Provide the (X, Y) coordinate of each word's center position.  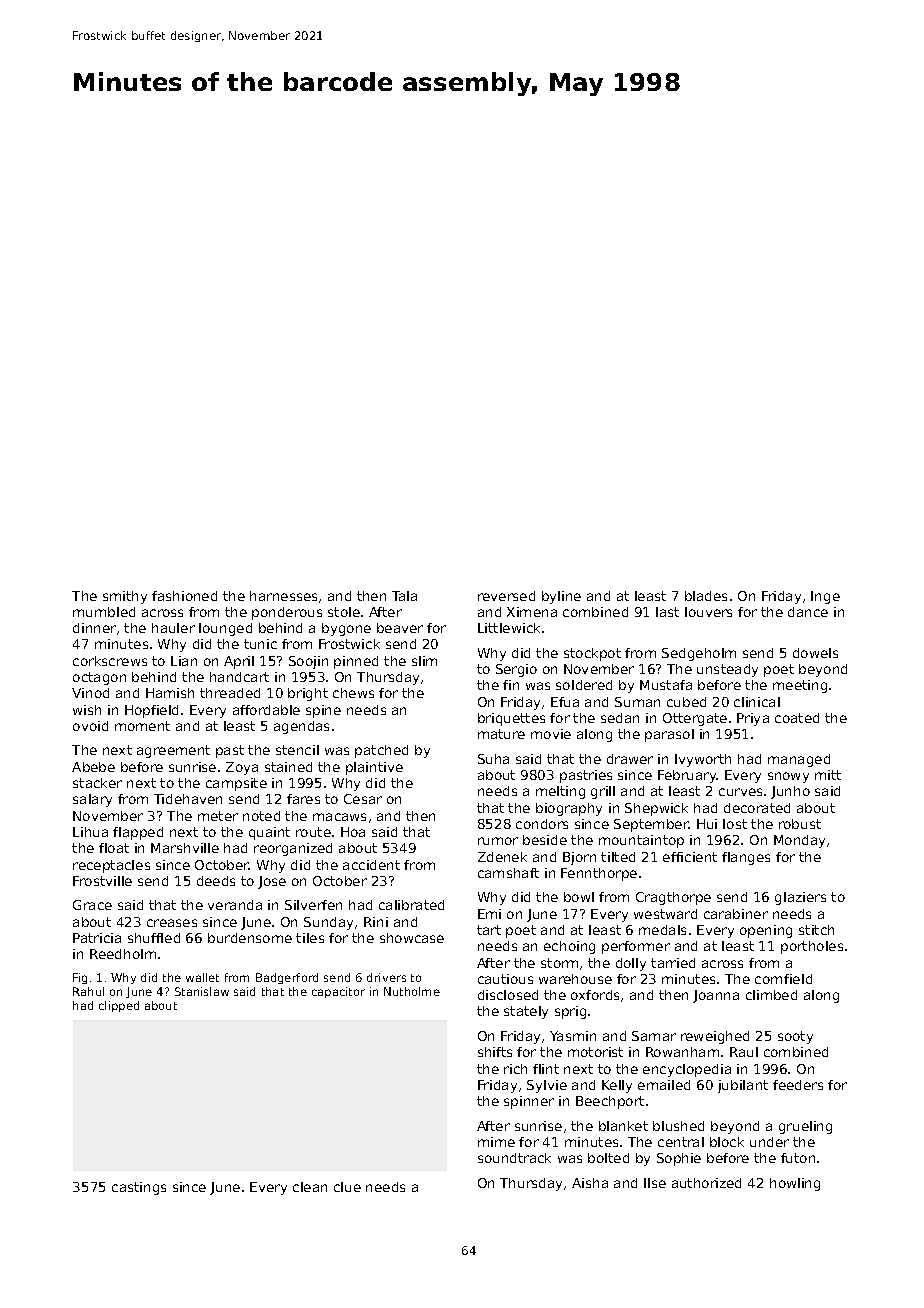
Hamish (170, 693)
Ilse (655, 1183)
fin (511, 685)
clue (347, 1187)
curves (740, 792)
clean (310, 1187)
